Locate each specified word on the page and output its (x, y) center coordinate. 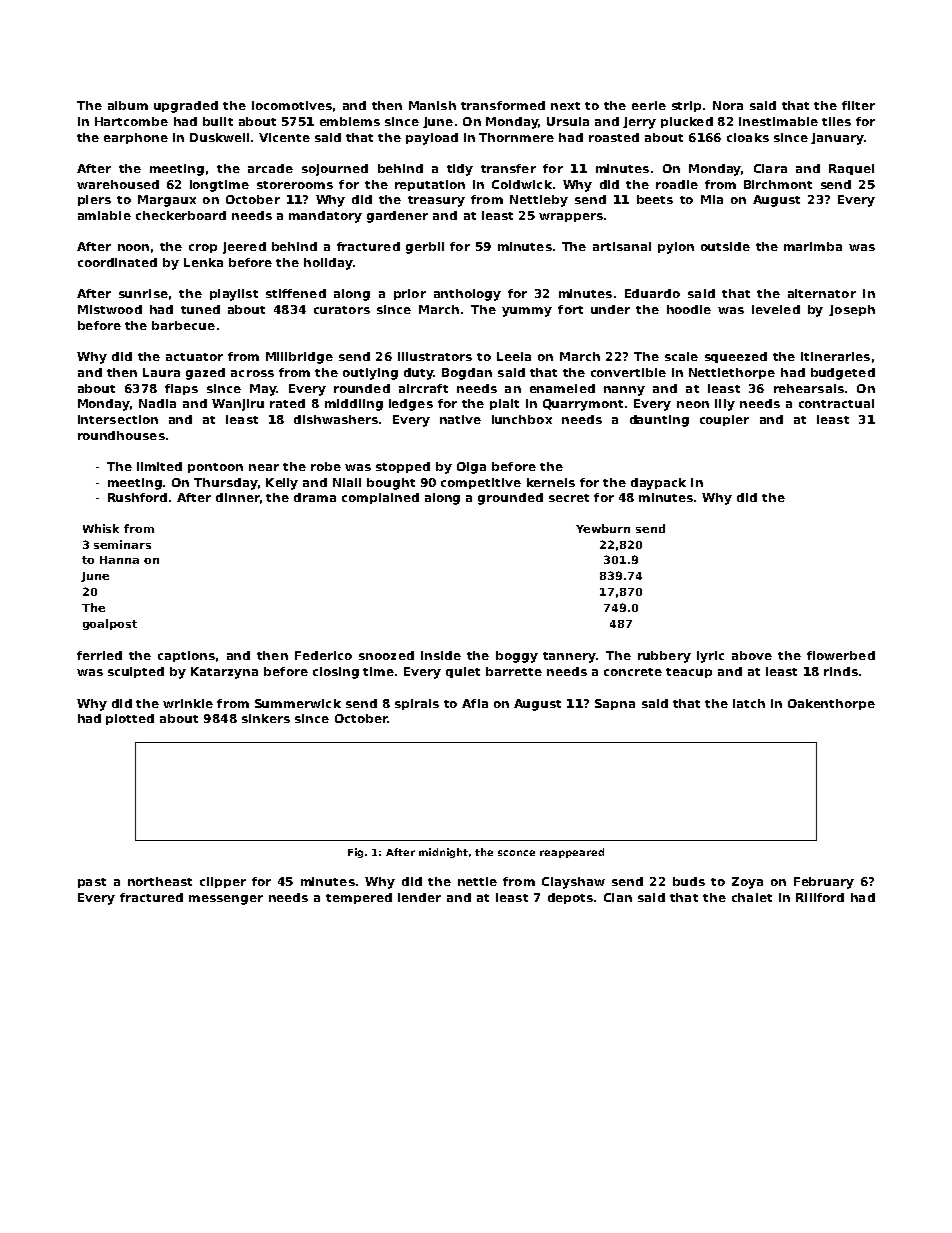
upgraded (186, 107)
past (92, 883)
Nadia (157, 403)
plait (504, 404)
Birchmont (778, 184)
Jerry (639, 123)
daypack (658, 484)
